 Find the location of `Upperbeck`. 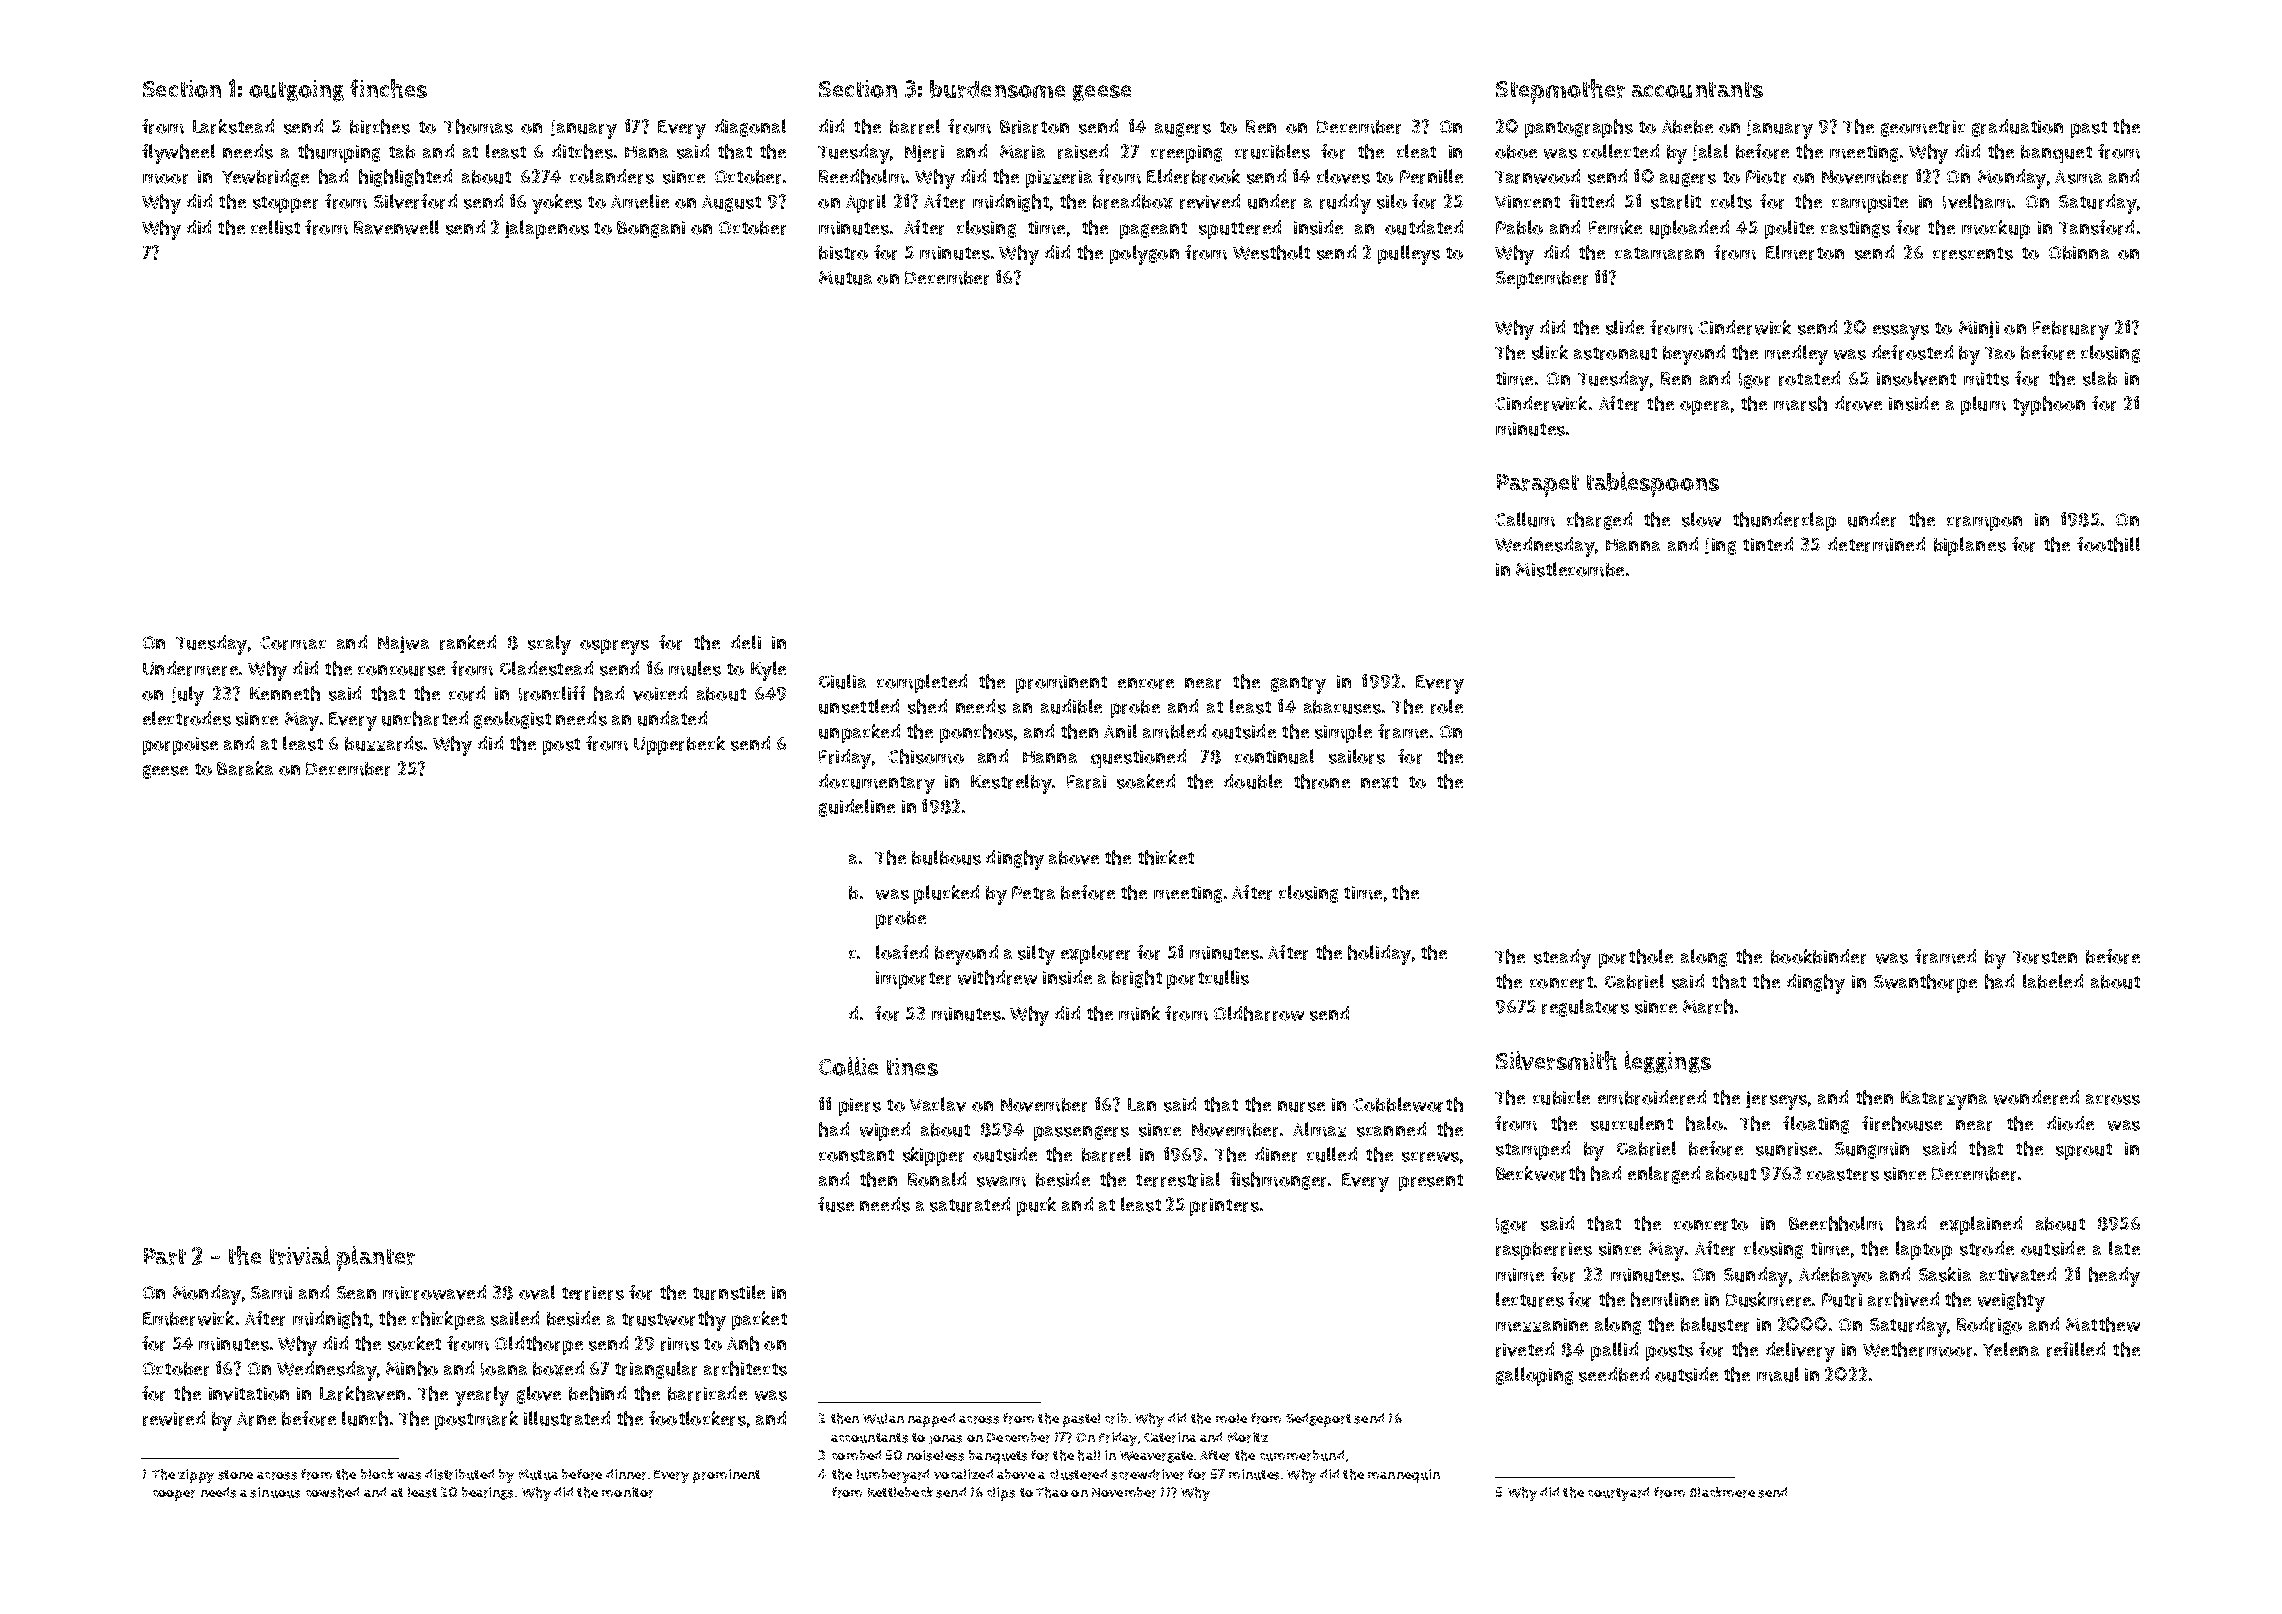

Upperbeck is located at coordinates (679, 745).
